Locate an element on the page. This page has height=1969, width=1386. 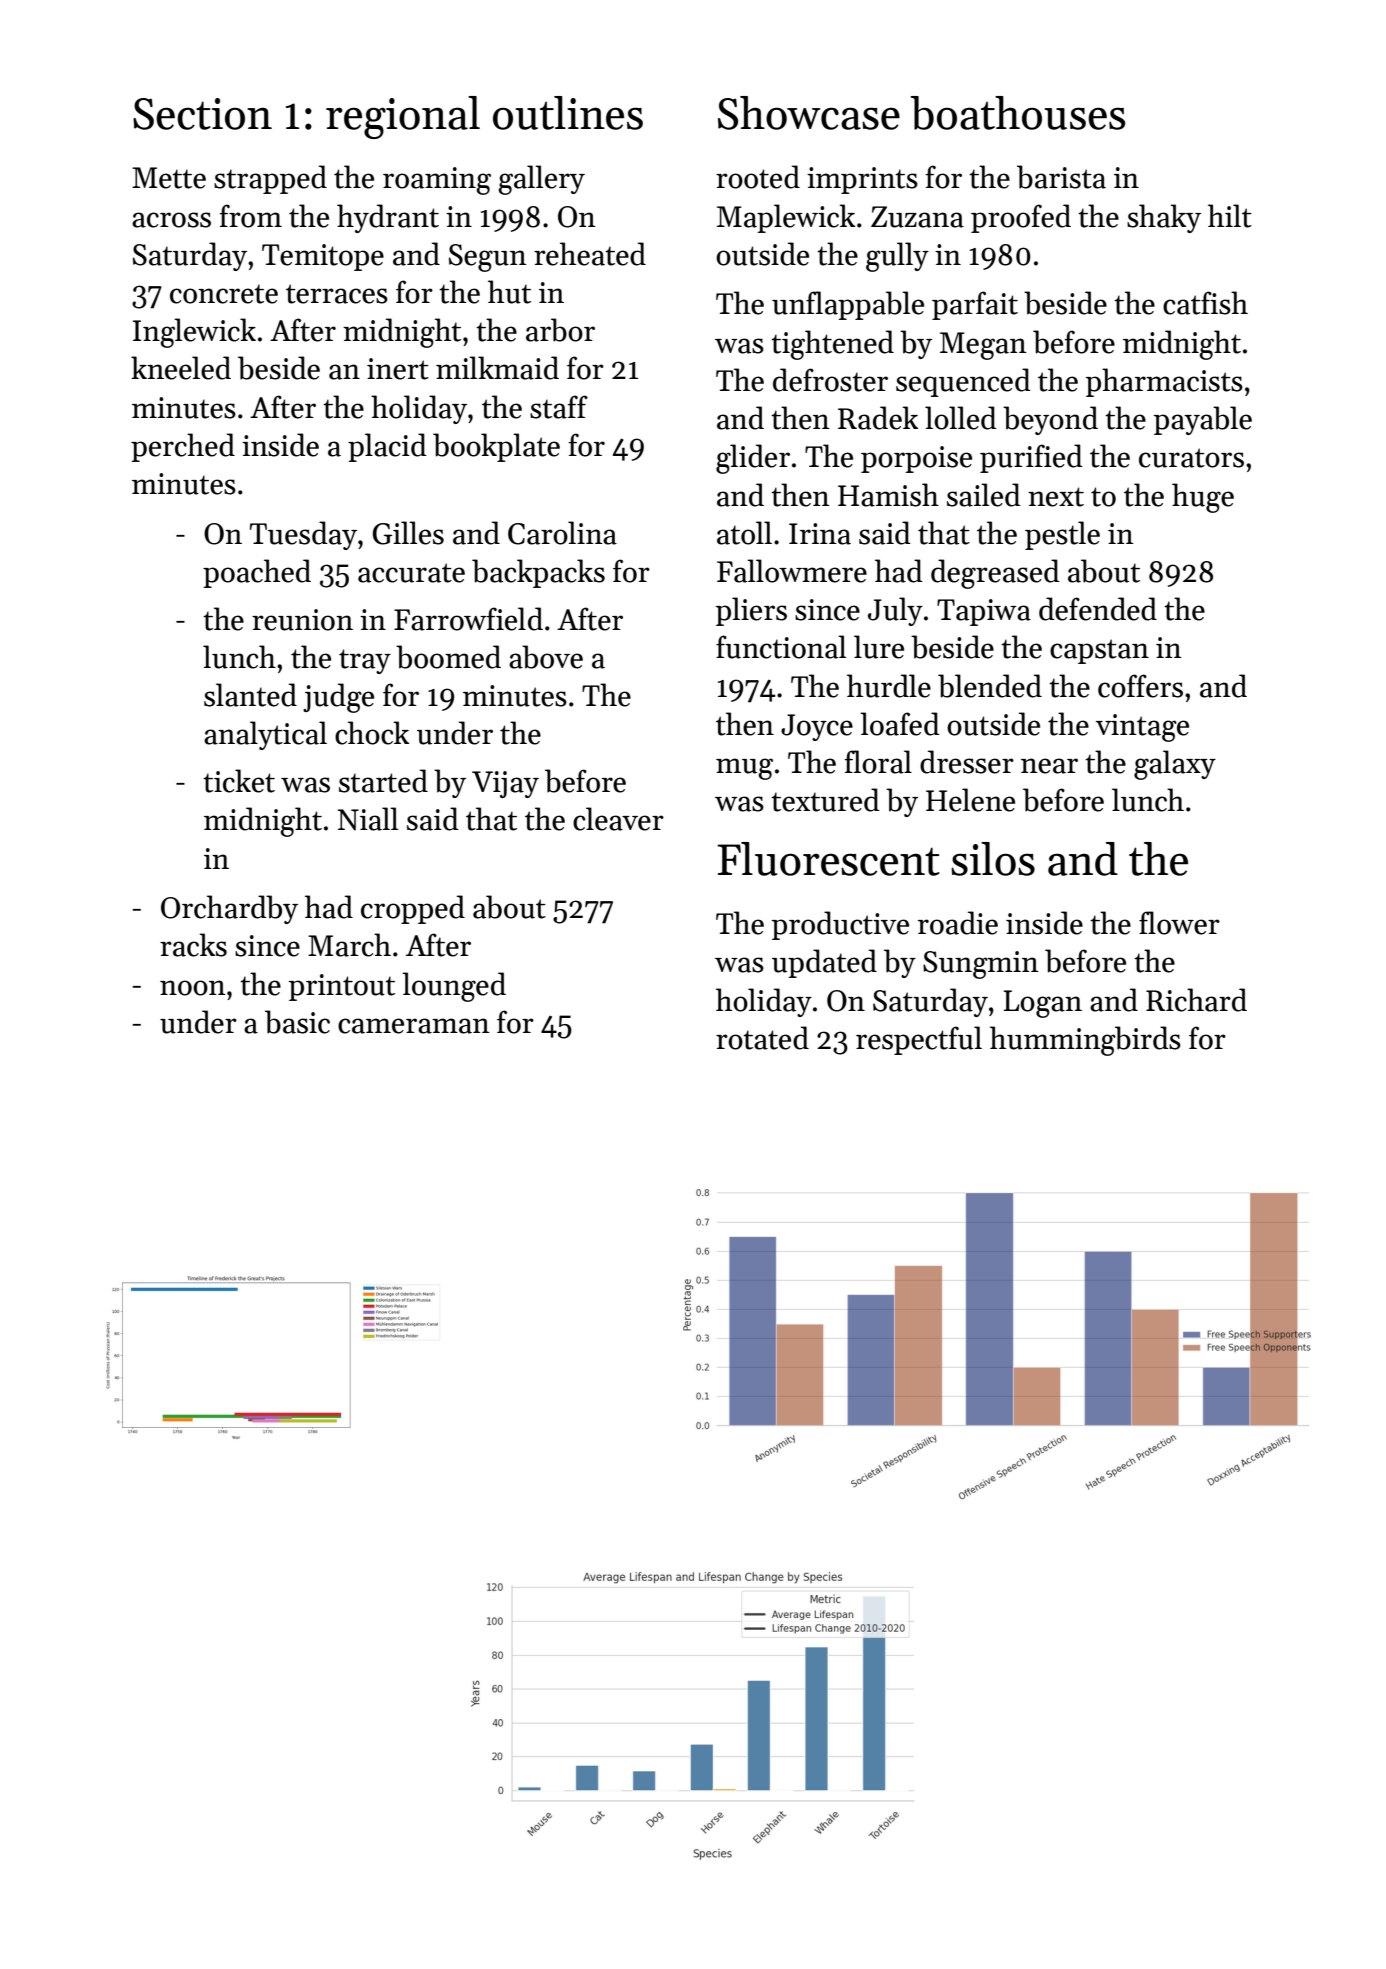
boathouses is located at coordinates (1017, 113).
